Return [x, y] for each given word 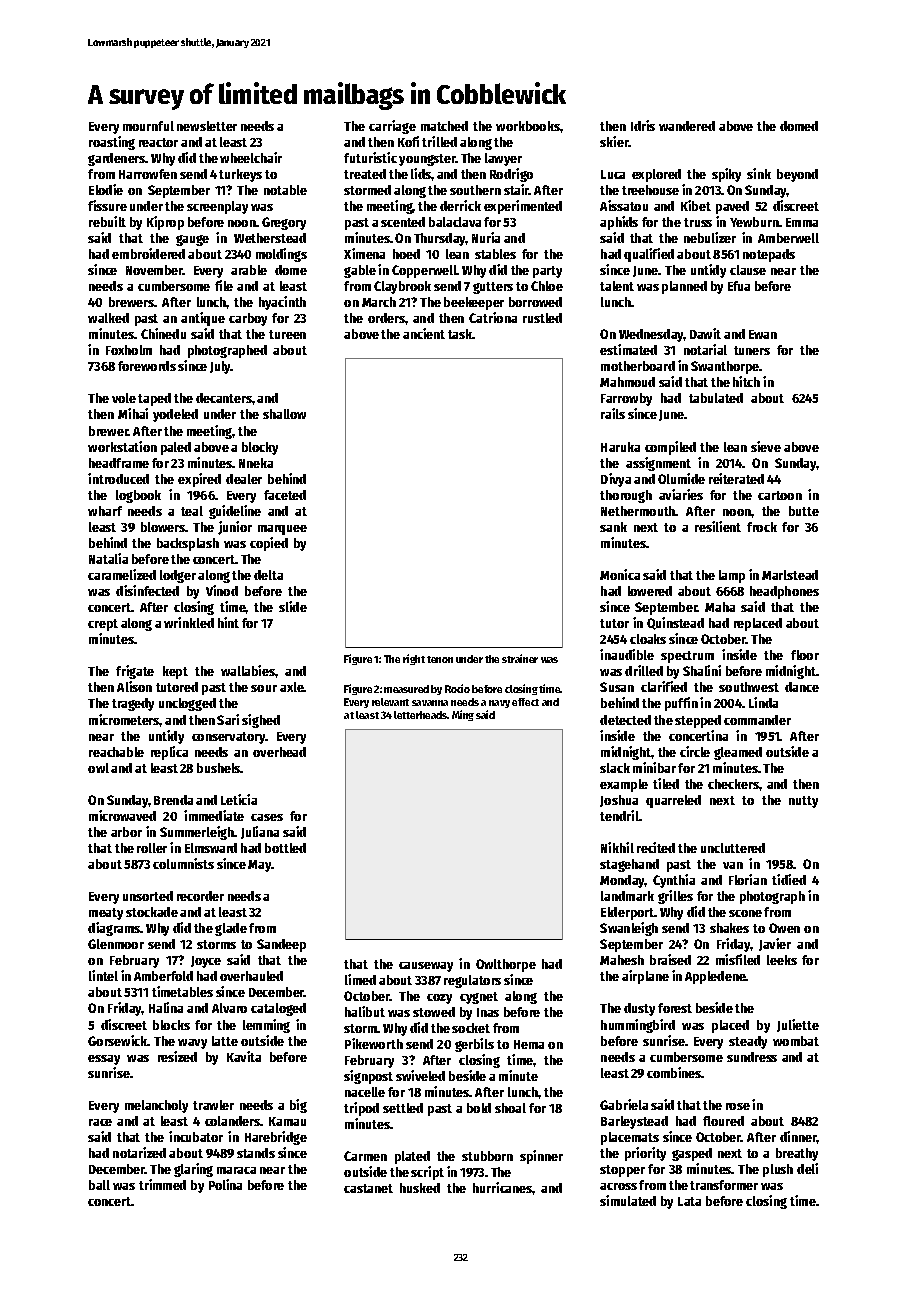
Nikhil [617, 847]
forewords [147, 366]
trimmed [162, 1184]
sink [759, 173]
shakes [729, 928]
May [260, 866]
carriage [392, 127]
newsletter [207, 126]
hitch [746, 381]
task [460, 334]
